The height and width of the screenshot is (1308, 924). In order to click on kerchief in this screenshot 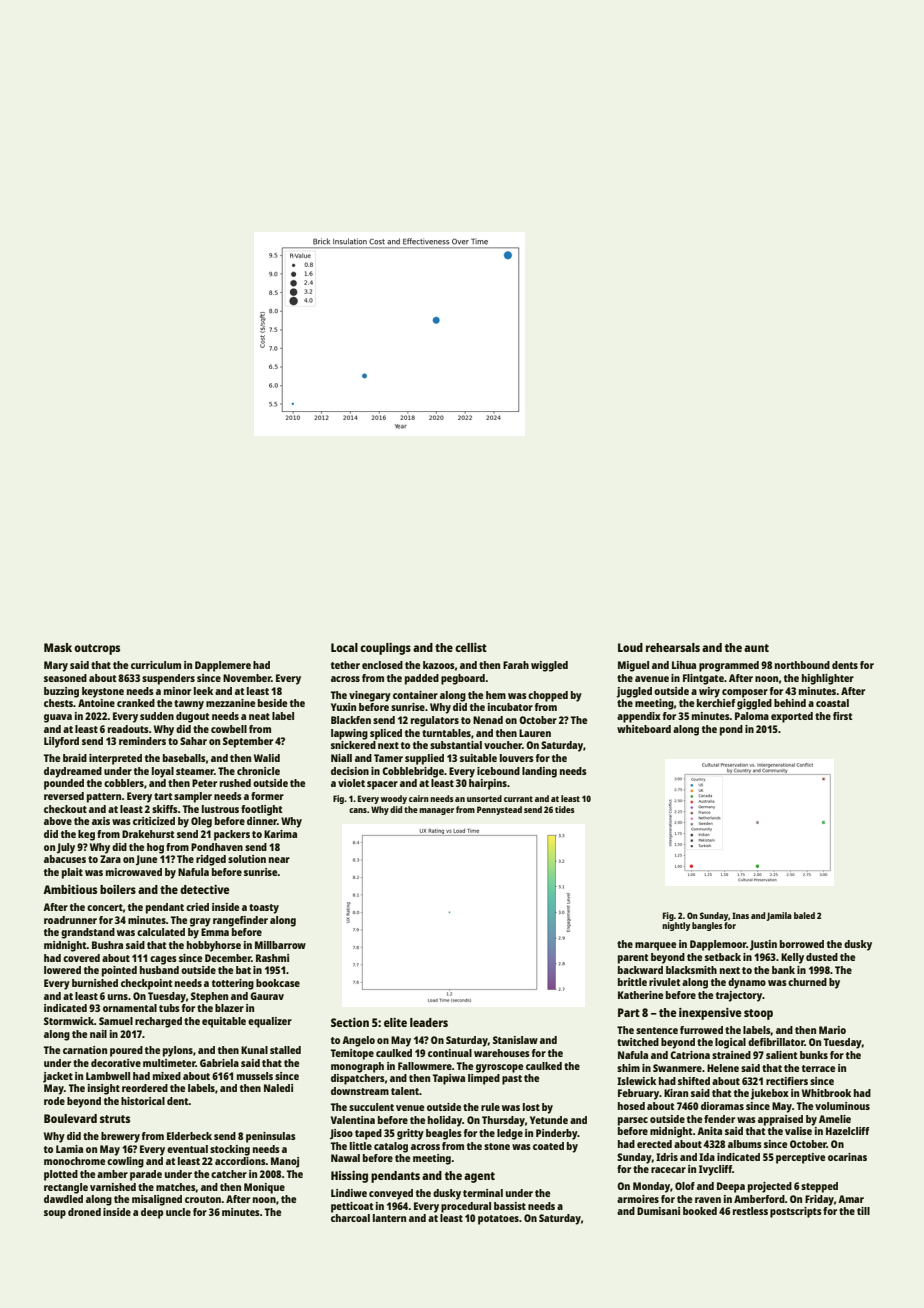, I will do `click(716, 703)`.
